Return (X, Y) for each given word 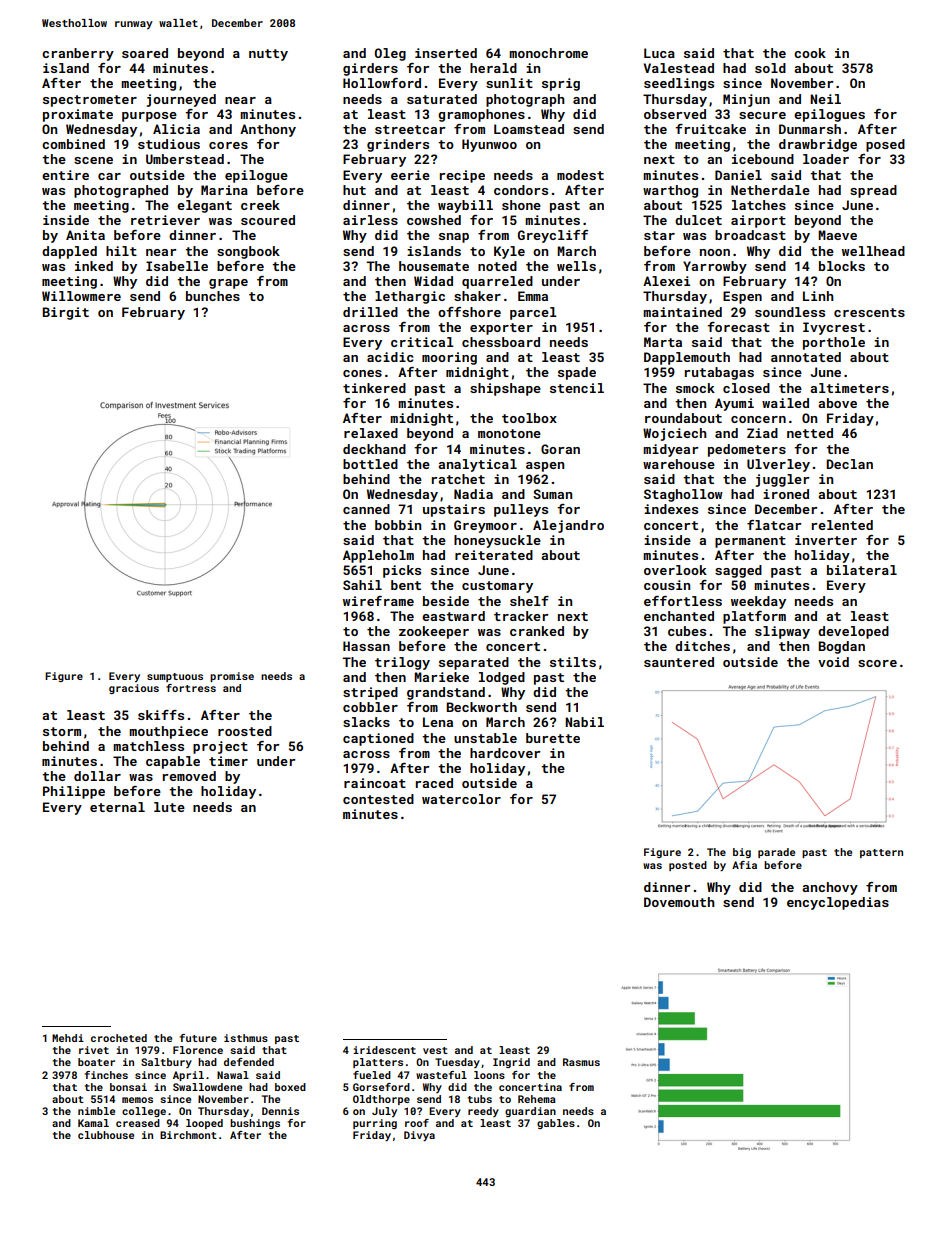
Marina (224, 190)
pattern (881, 853)
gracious (134, 689)
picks (402, 571)
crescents (869, 312)
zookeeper (434, 632)
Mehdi (68, 1038)
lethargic (410, 297)
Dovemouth (679, 902)
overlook (675, 570)
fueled (372, 1075)
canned (366, 509)
